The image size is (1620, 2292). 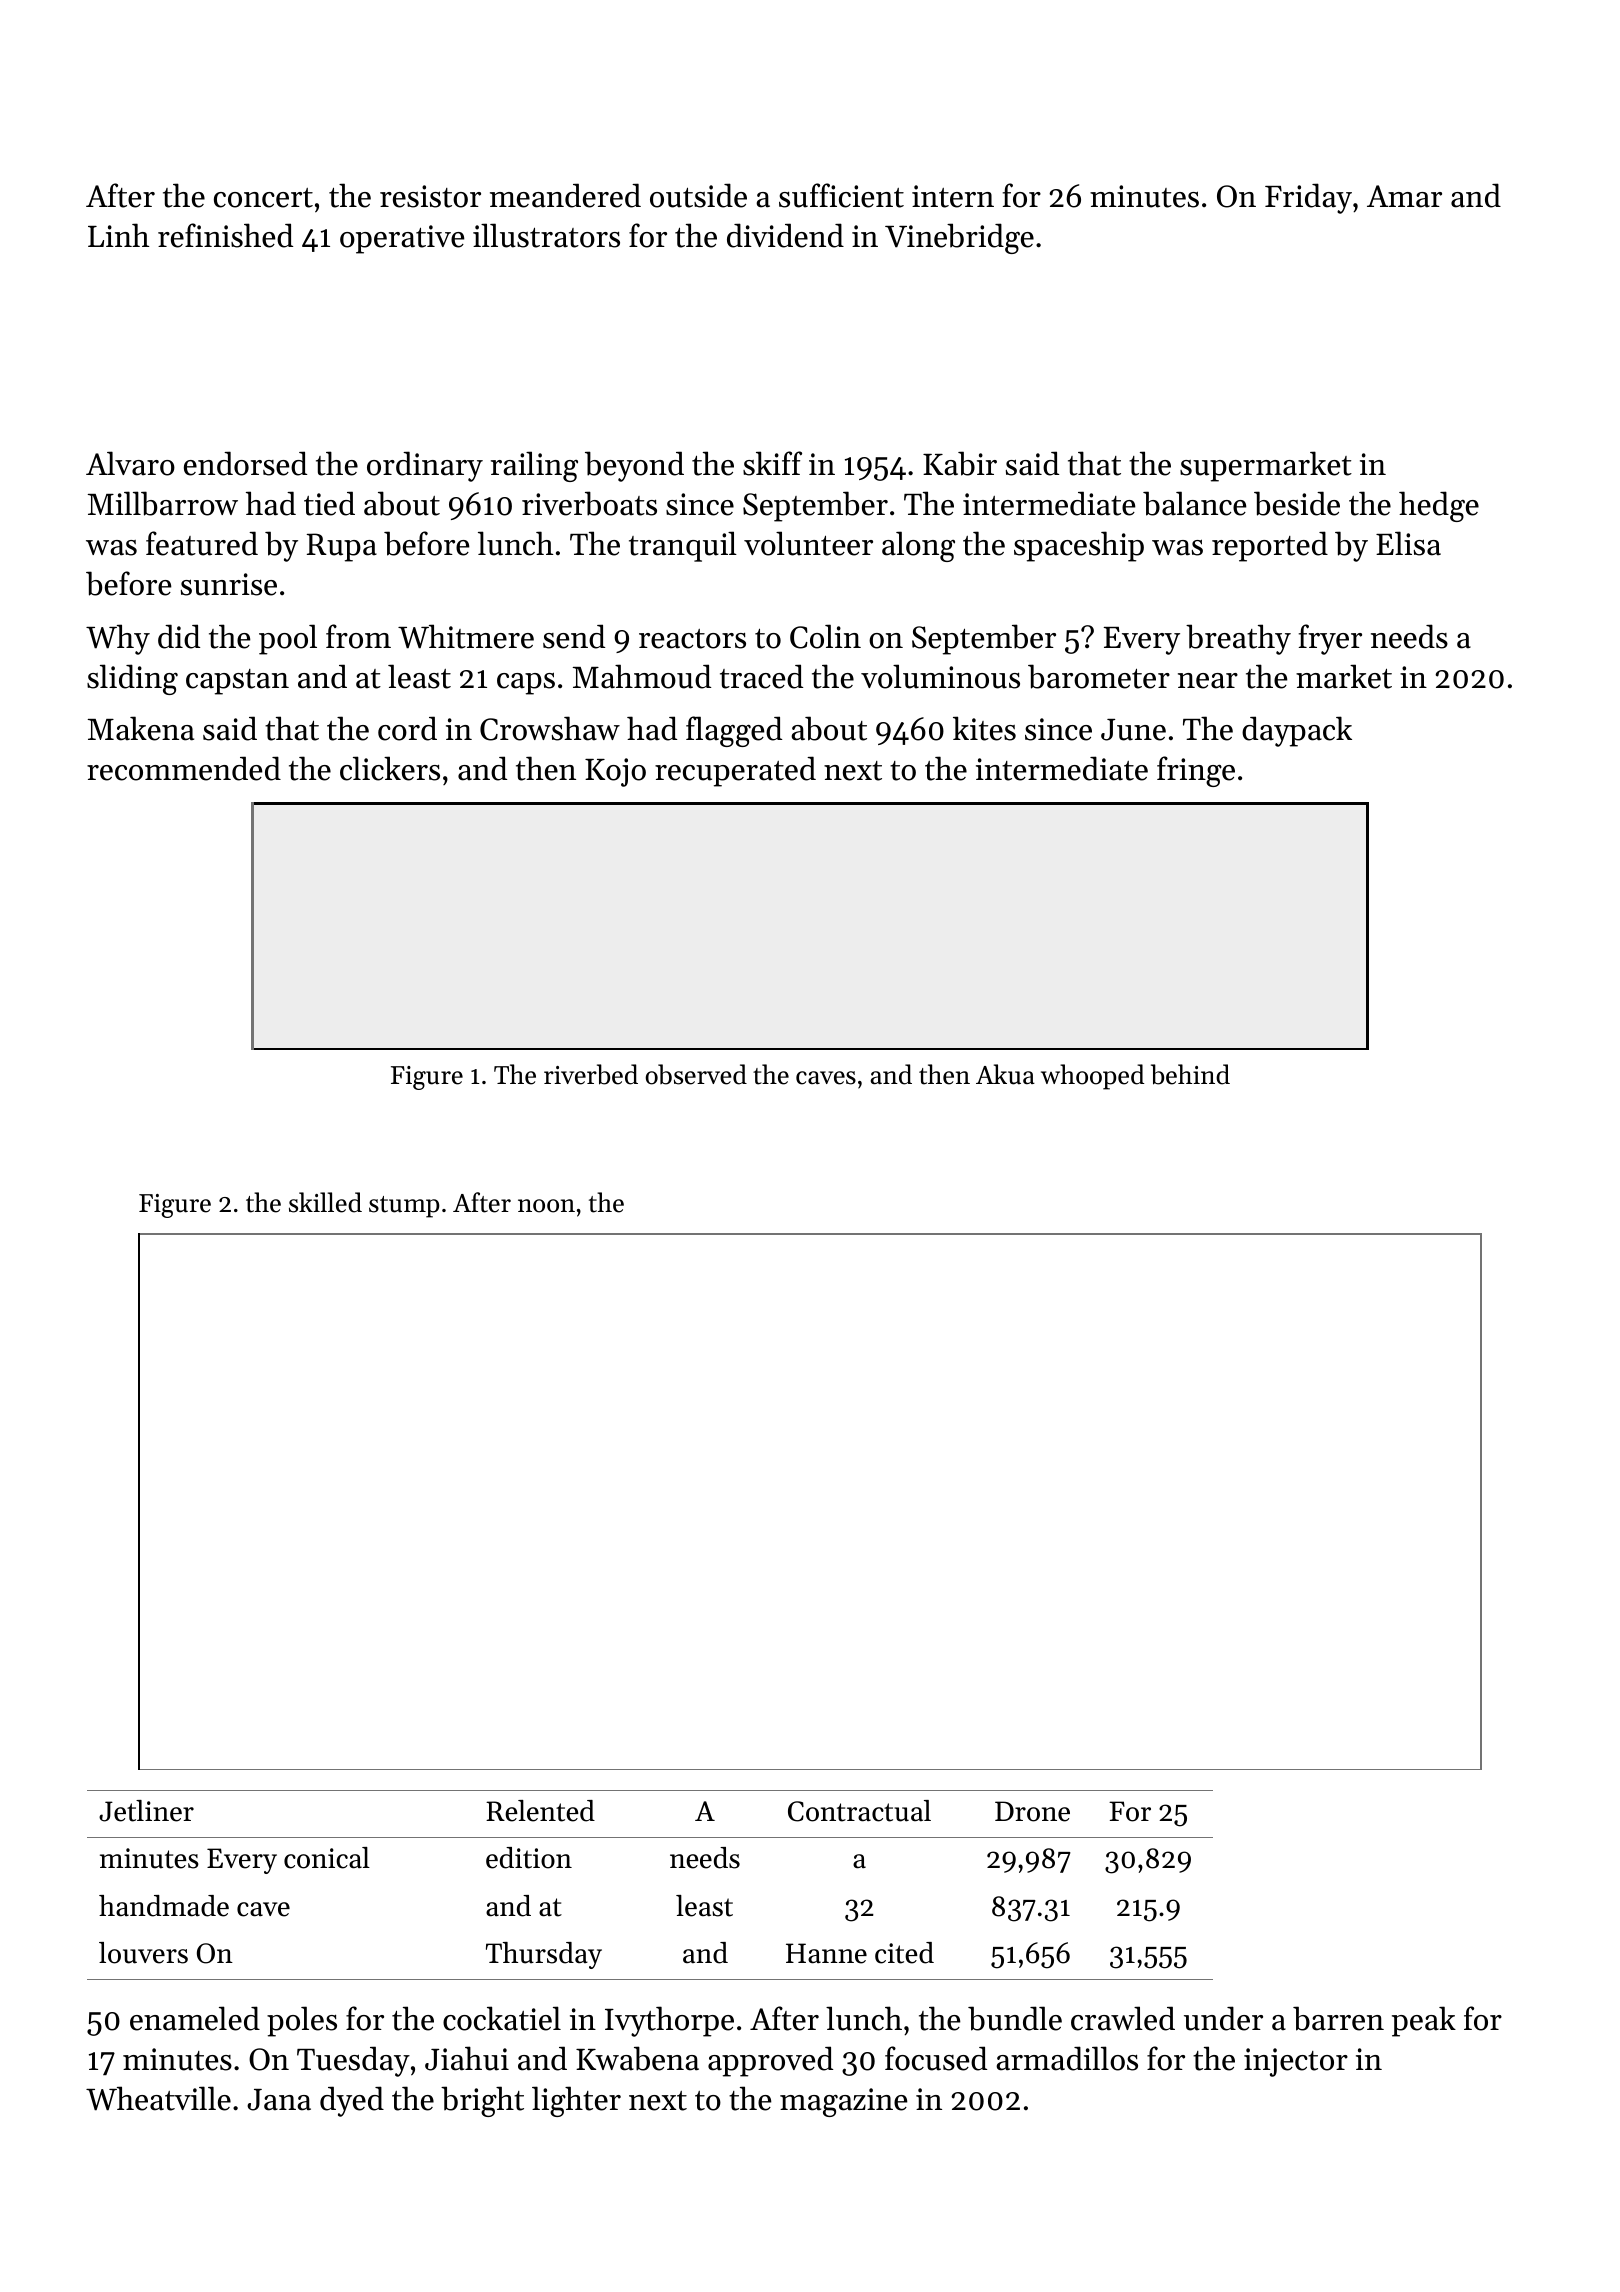 I want to click on Relented, so click(x=540, y=1811).
